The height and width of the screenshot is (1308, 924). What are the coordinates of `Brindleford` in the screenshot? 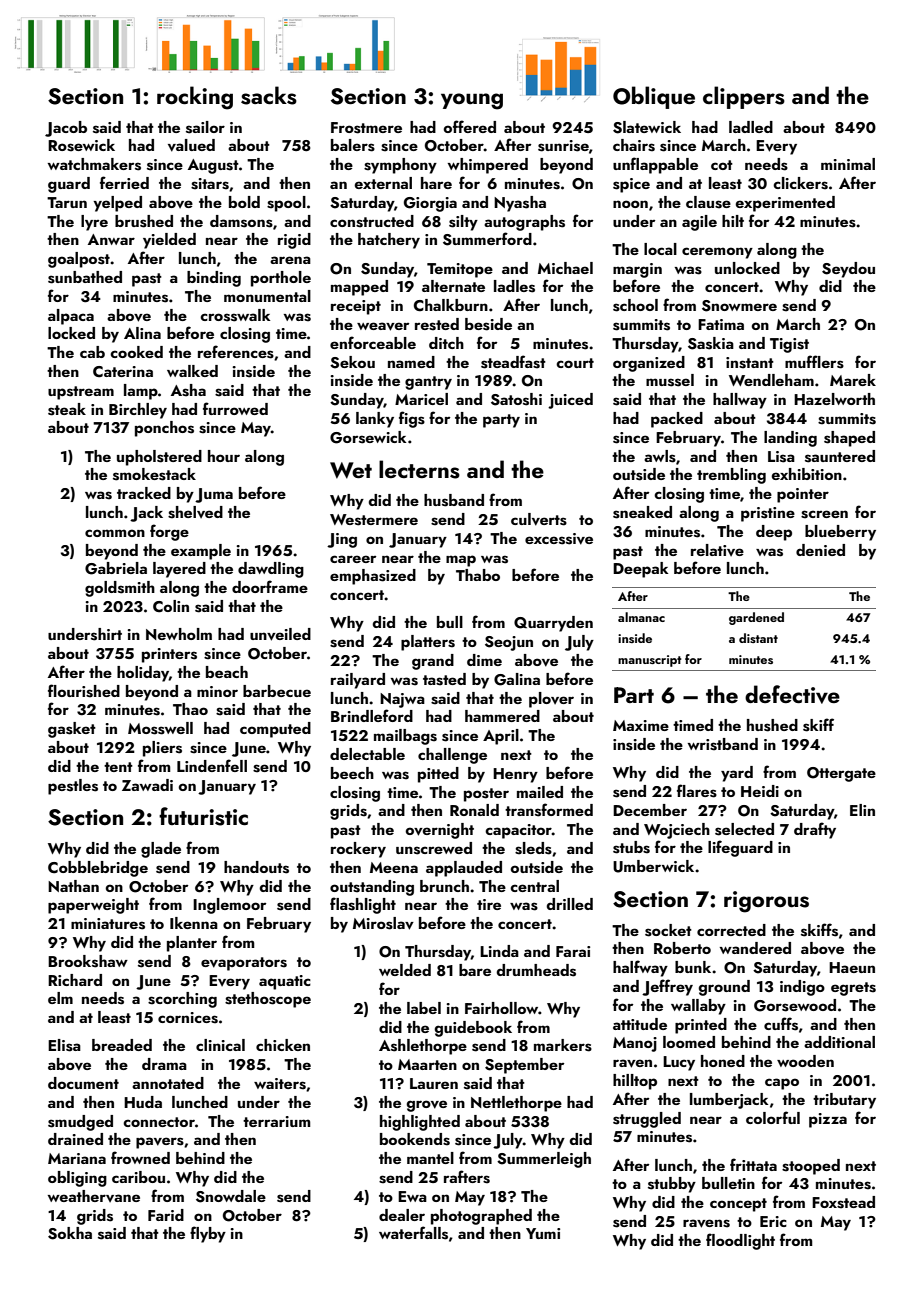 It's located at (372, 715).
